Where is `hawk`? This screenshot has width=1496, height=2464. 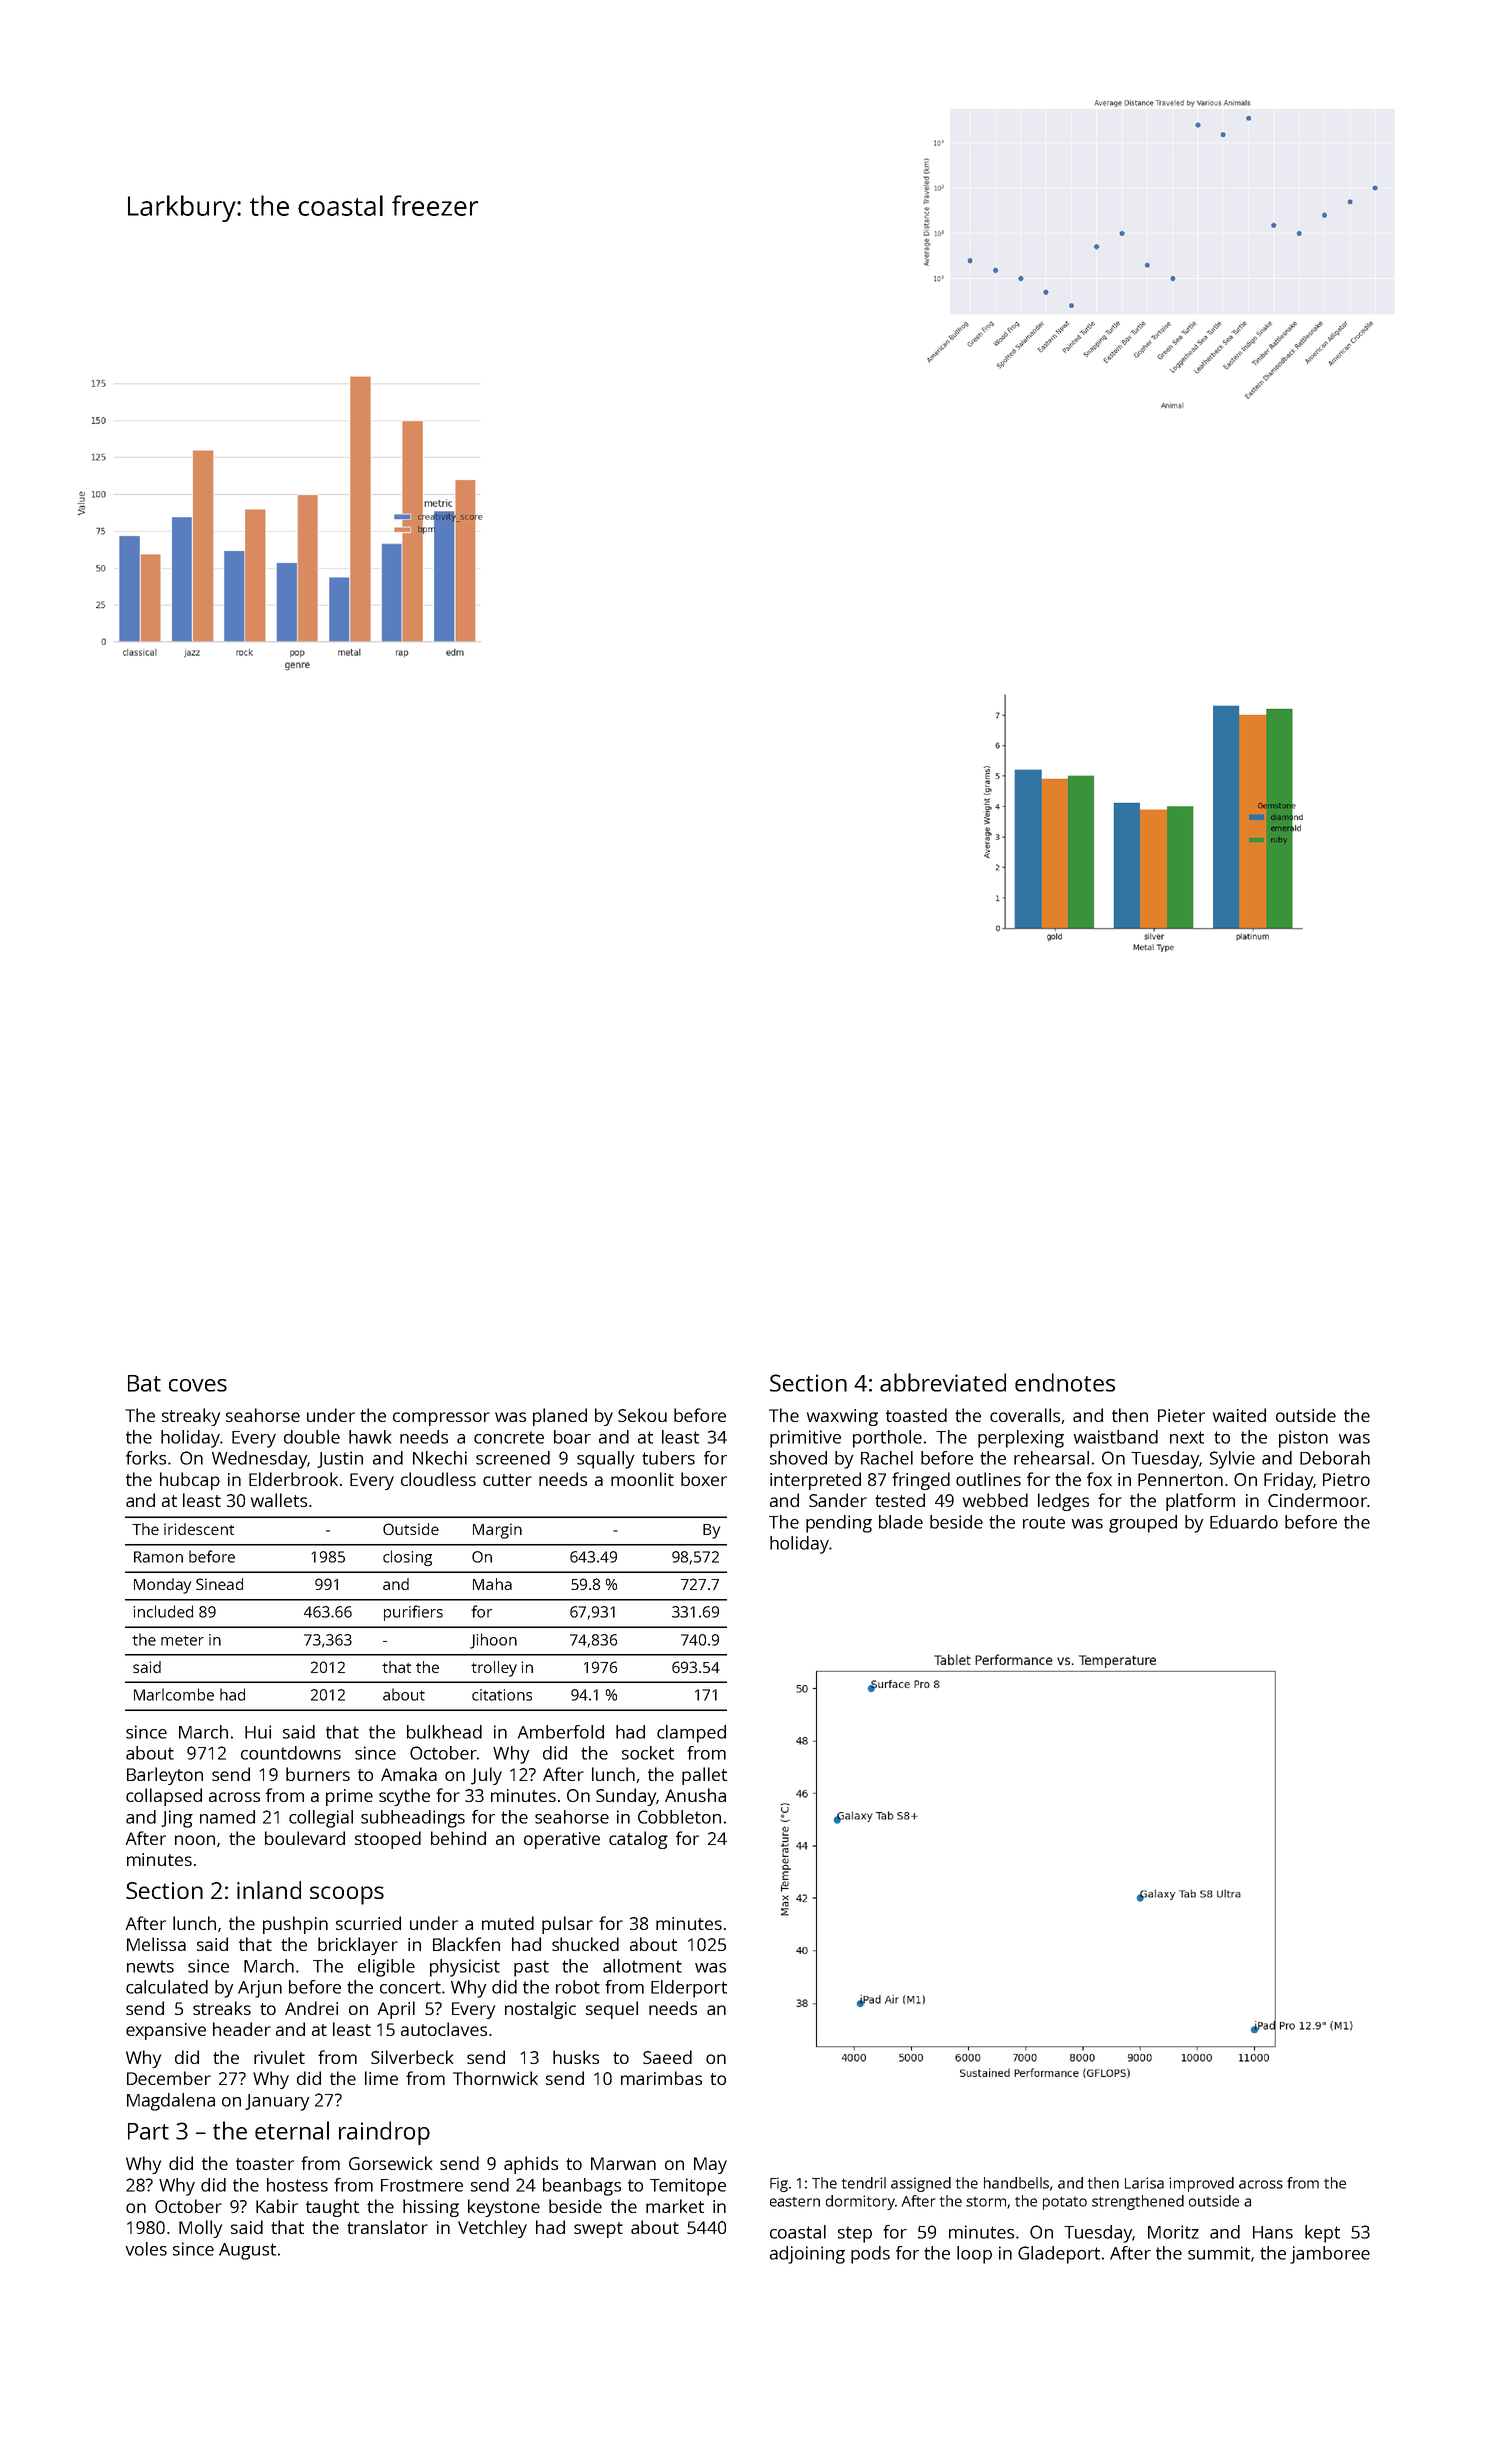
hawk is located at coordinates (370, 1437).
